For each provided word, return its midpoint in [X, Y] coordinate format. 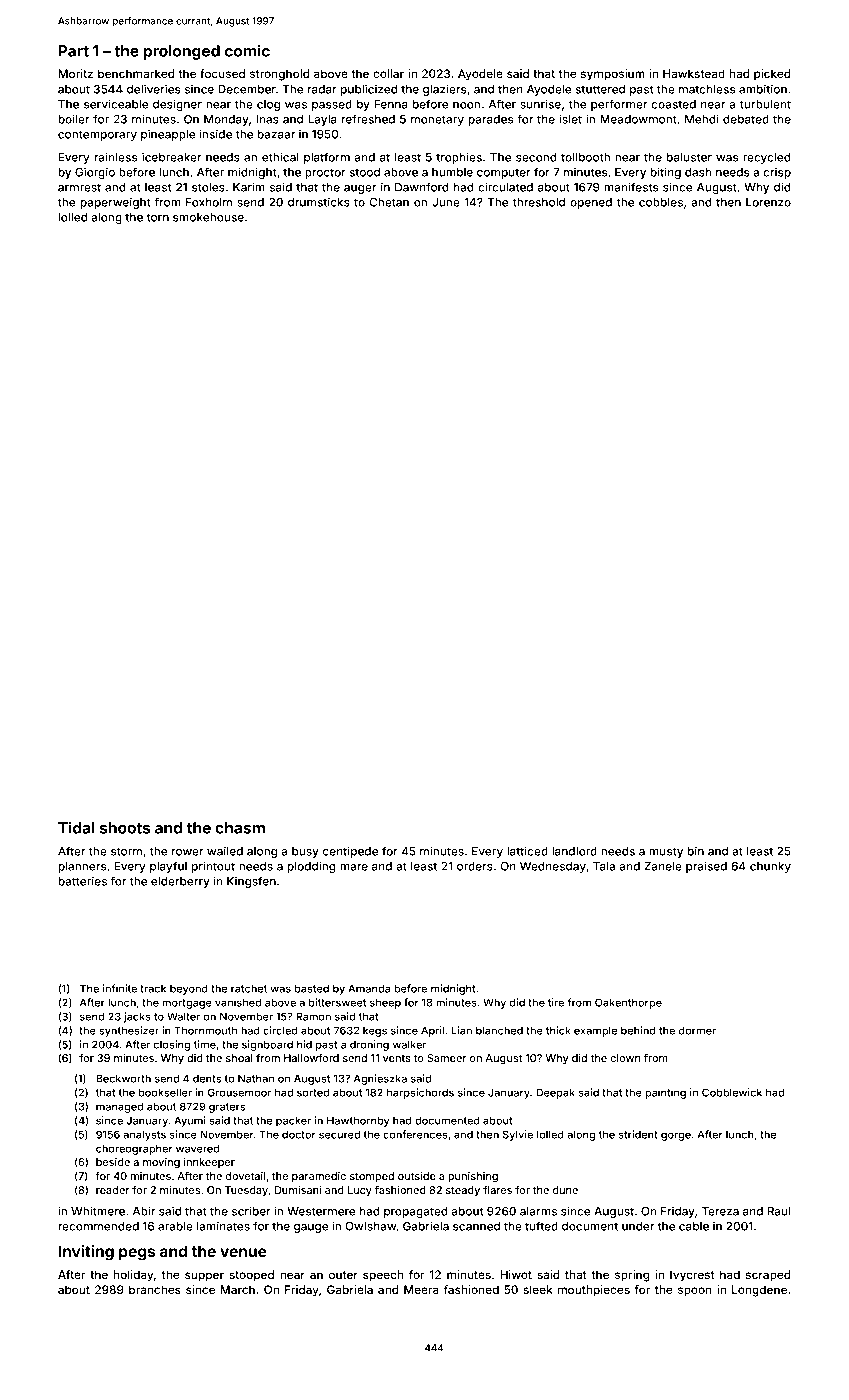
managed [119, 1107]
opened [591, 203]
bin [696, 851]
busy [305, 852]
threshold [539, 202]
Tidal [76, 827]
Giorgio [95, 173]
